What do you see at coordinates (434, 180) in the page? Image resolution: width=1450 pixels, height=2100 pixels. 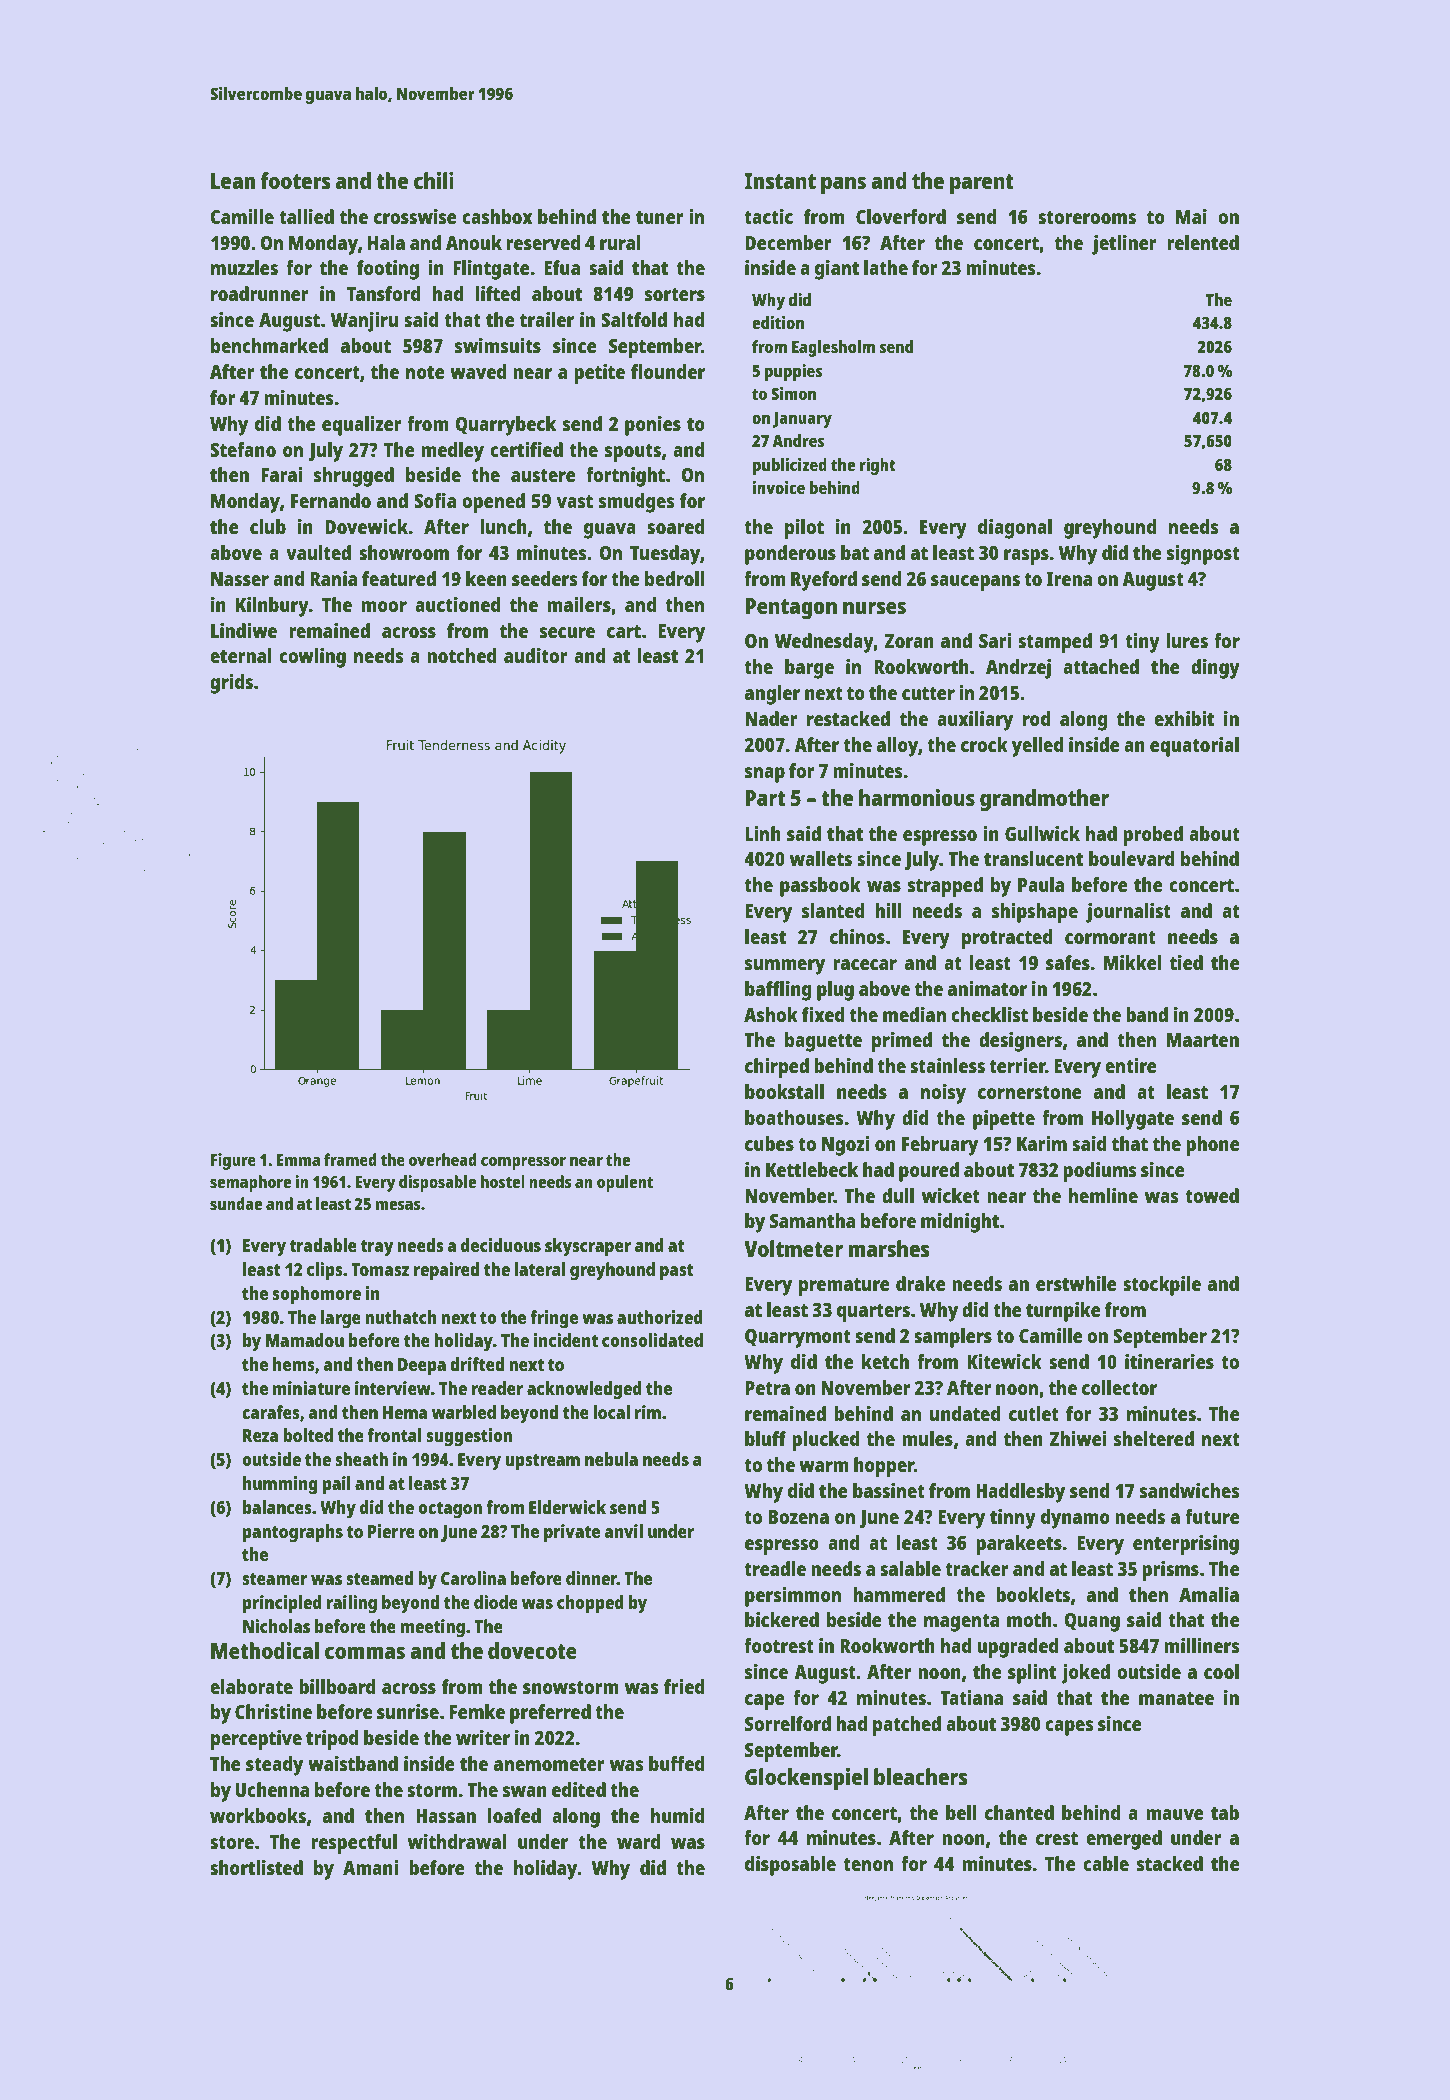 I see `chili` at bounding box center [434, 180].
